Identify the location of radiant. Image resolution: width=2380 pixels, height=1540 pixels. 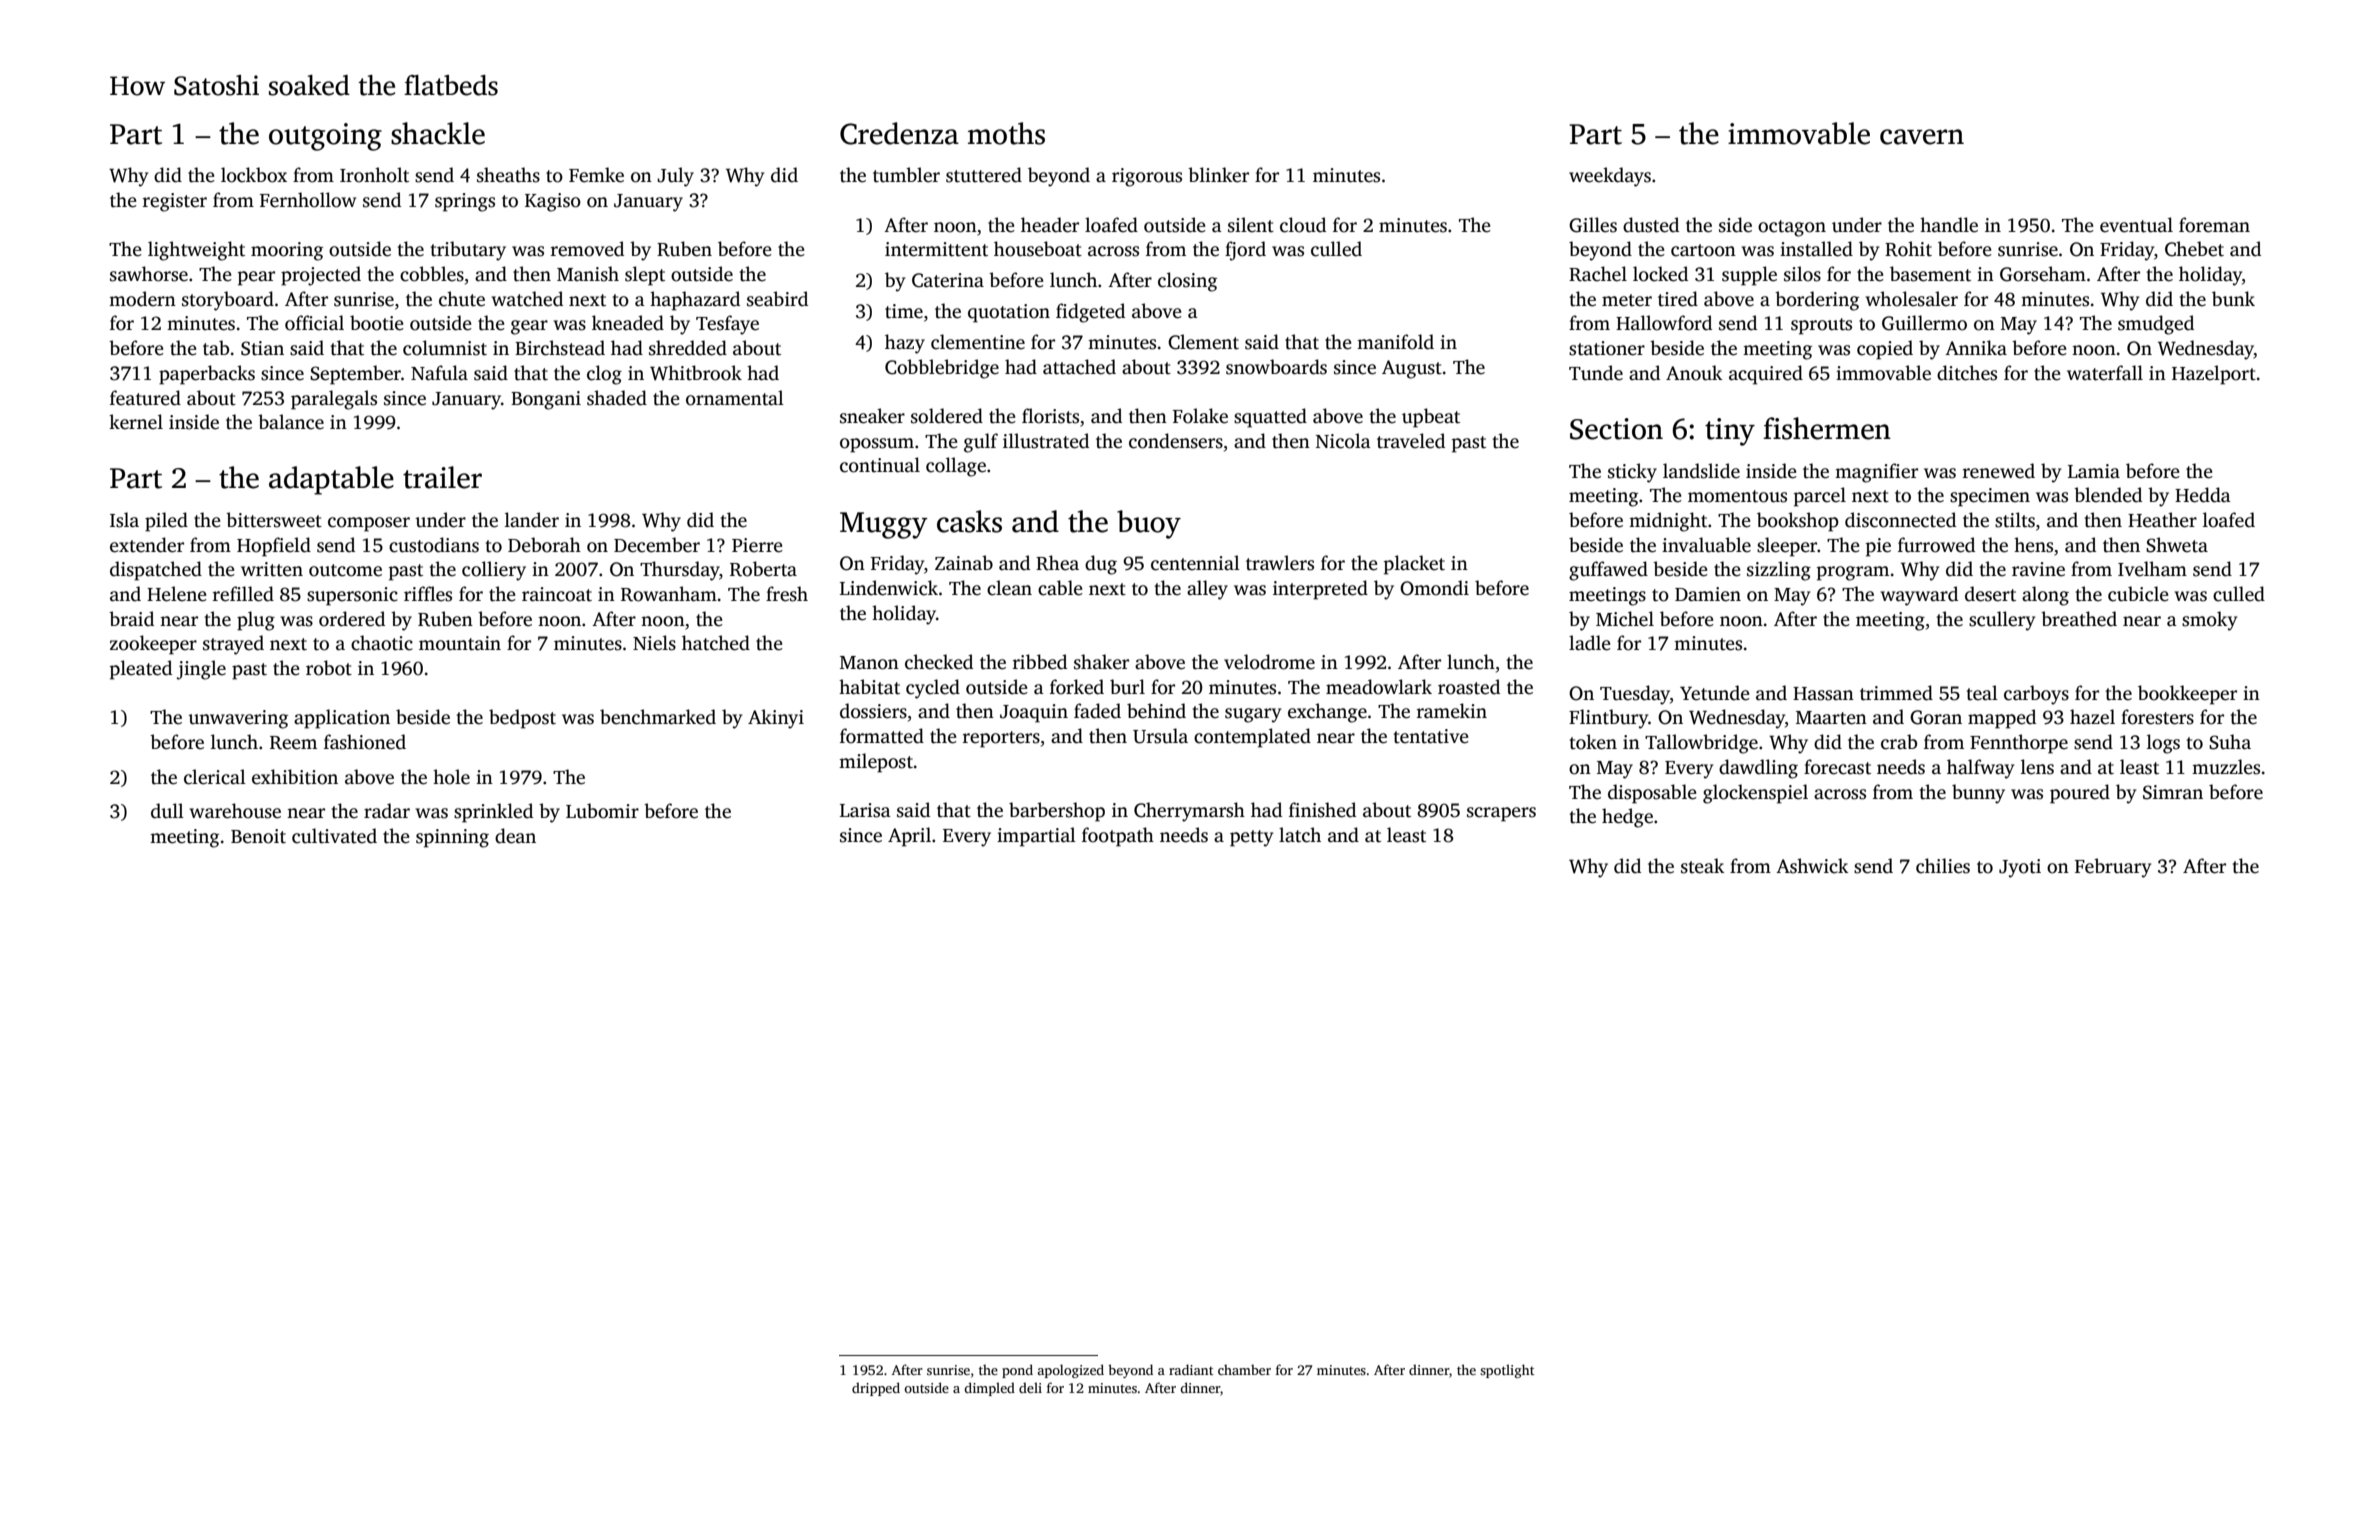
(1191, 1369).
